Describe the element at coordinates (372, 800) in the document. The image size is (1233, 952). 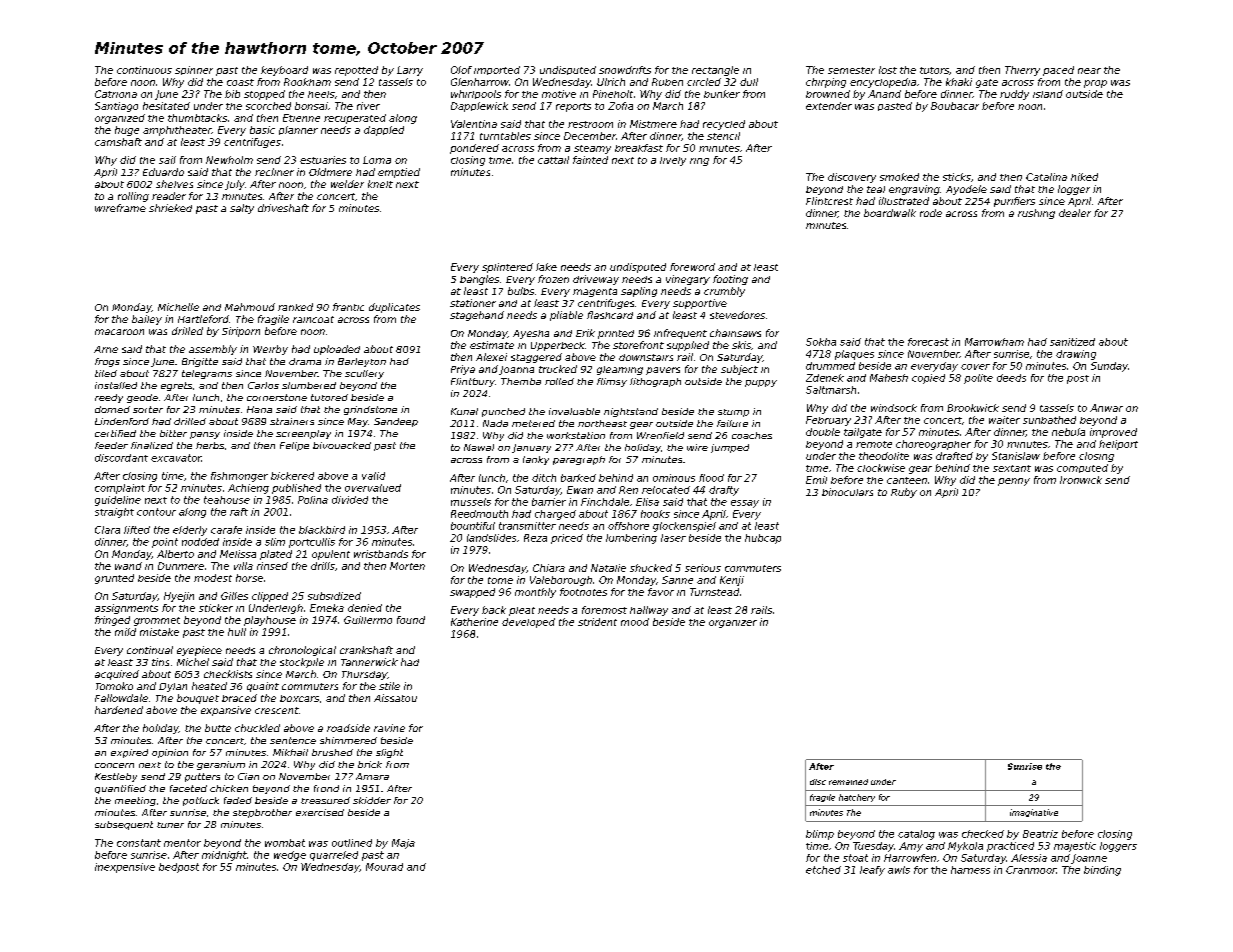
I see `skidder` at that location.
